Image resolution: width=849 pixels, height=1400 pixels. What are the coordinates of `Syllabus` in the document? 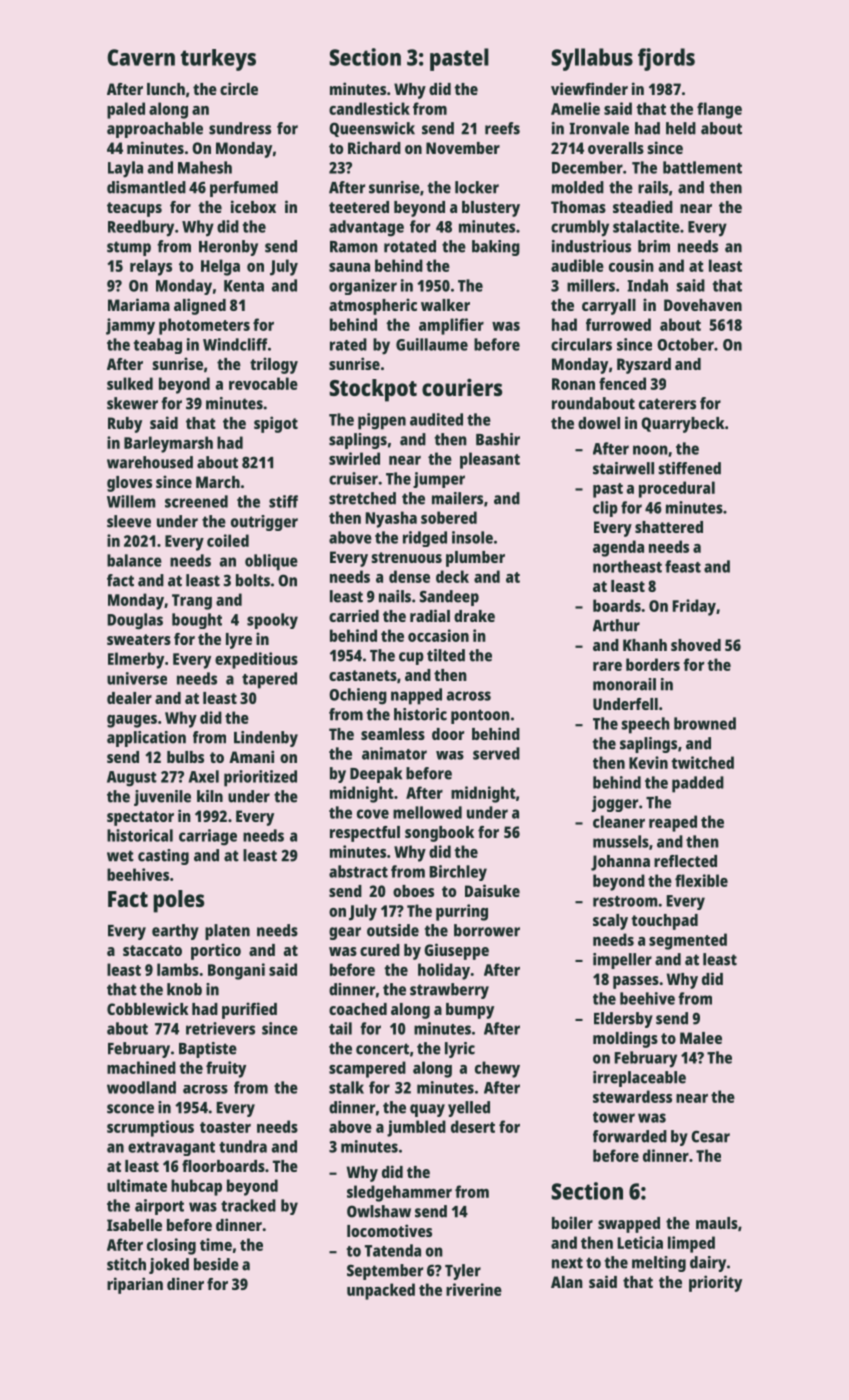 It's located at (592, 59).
